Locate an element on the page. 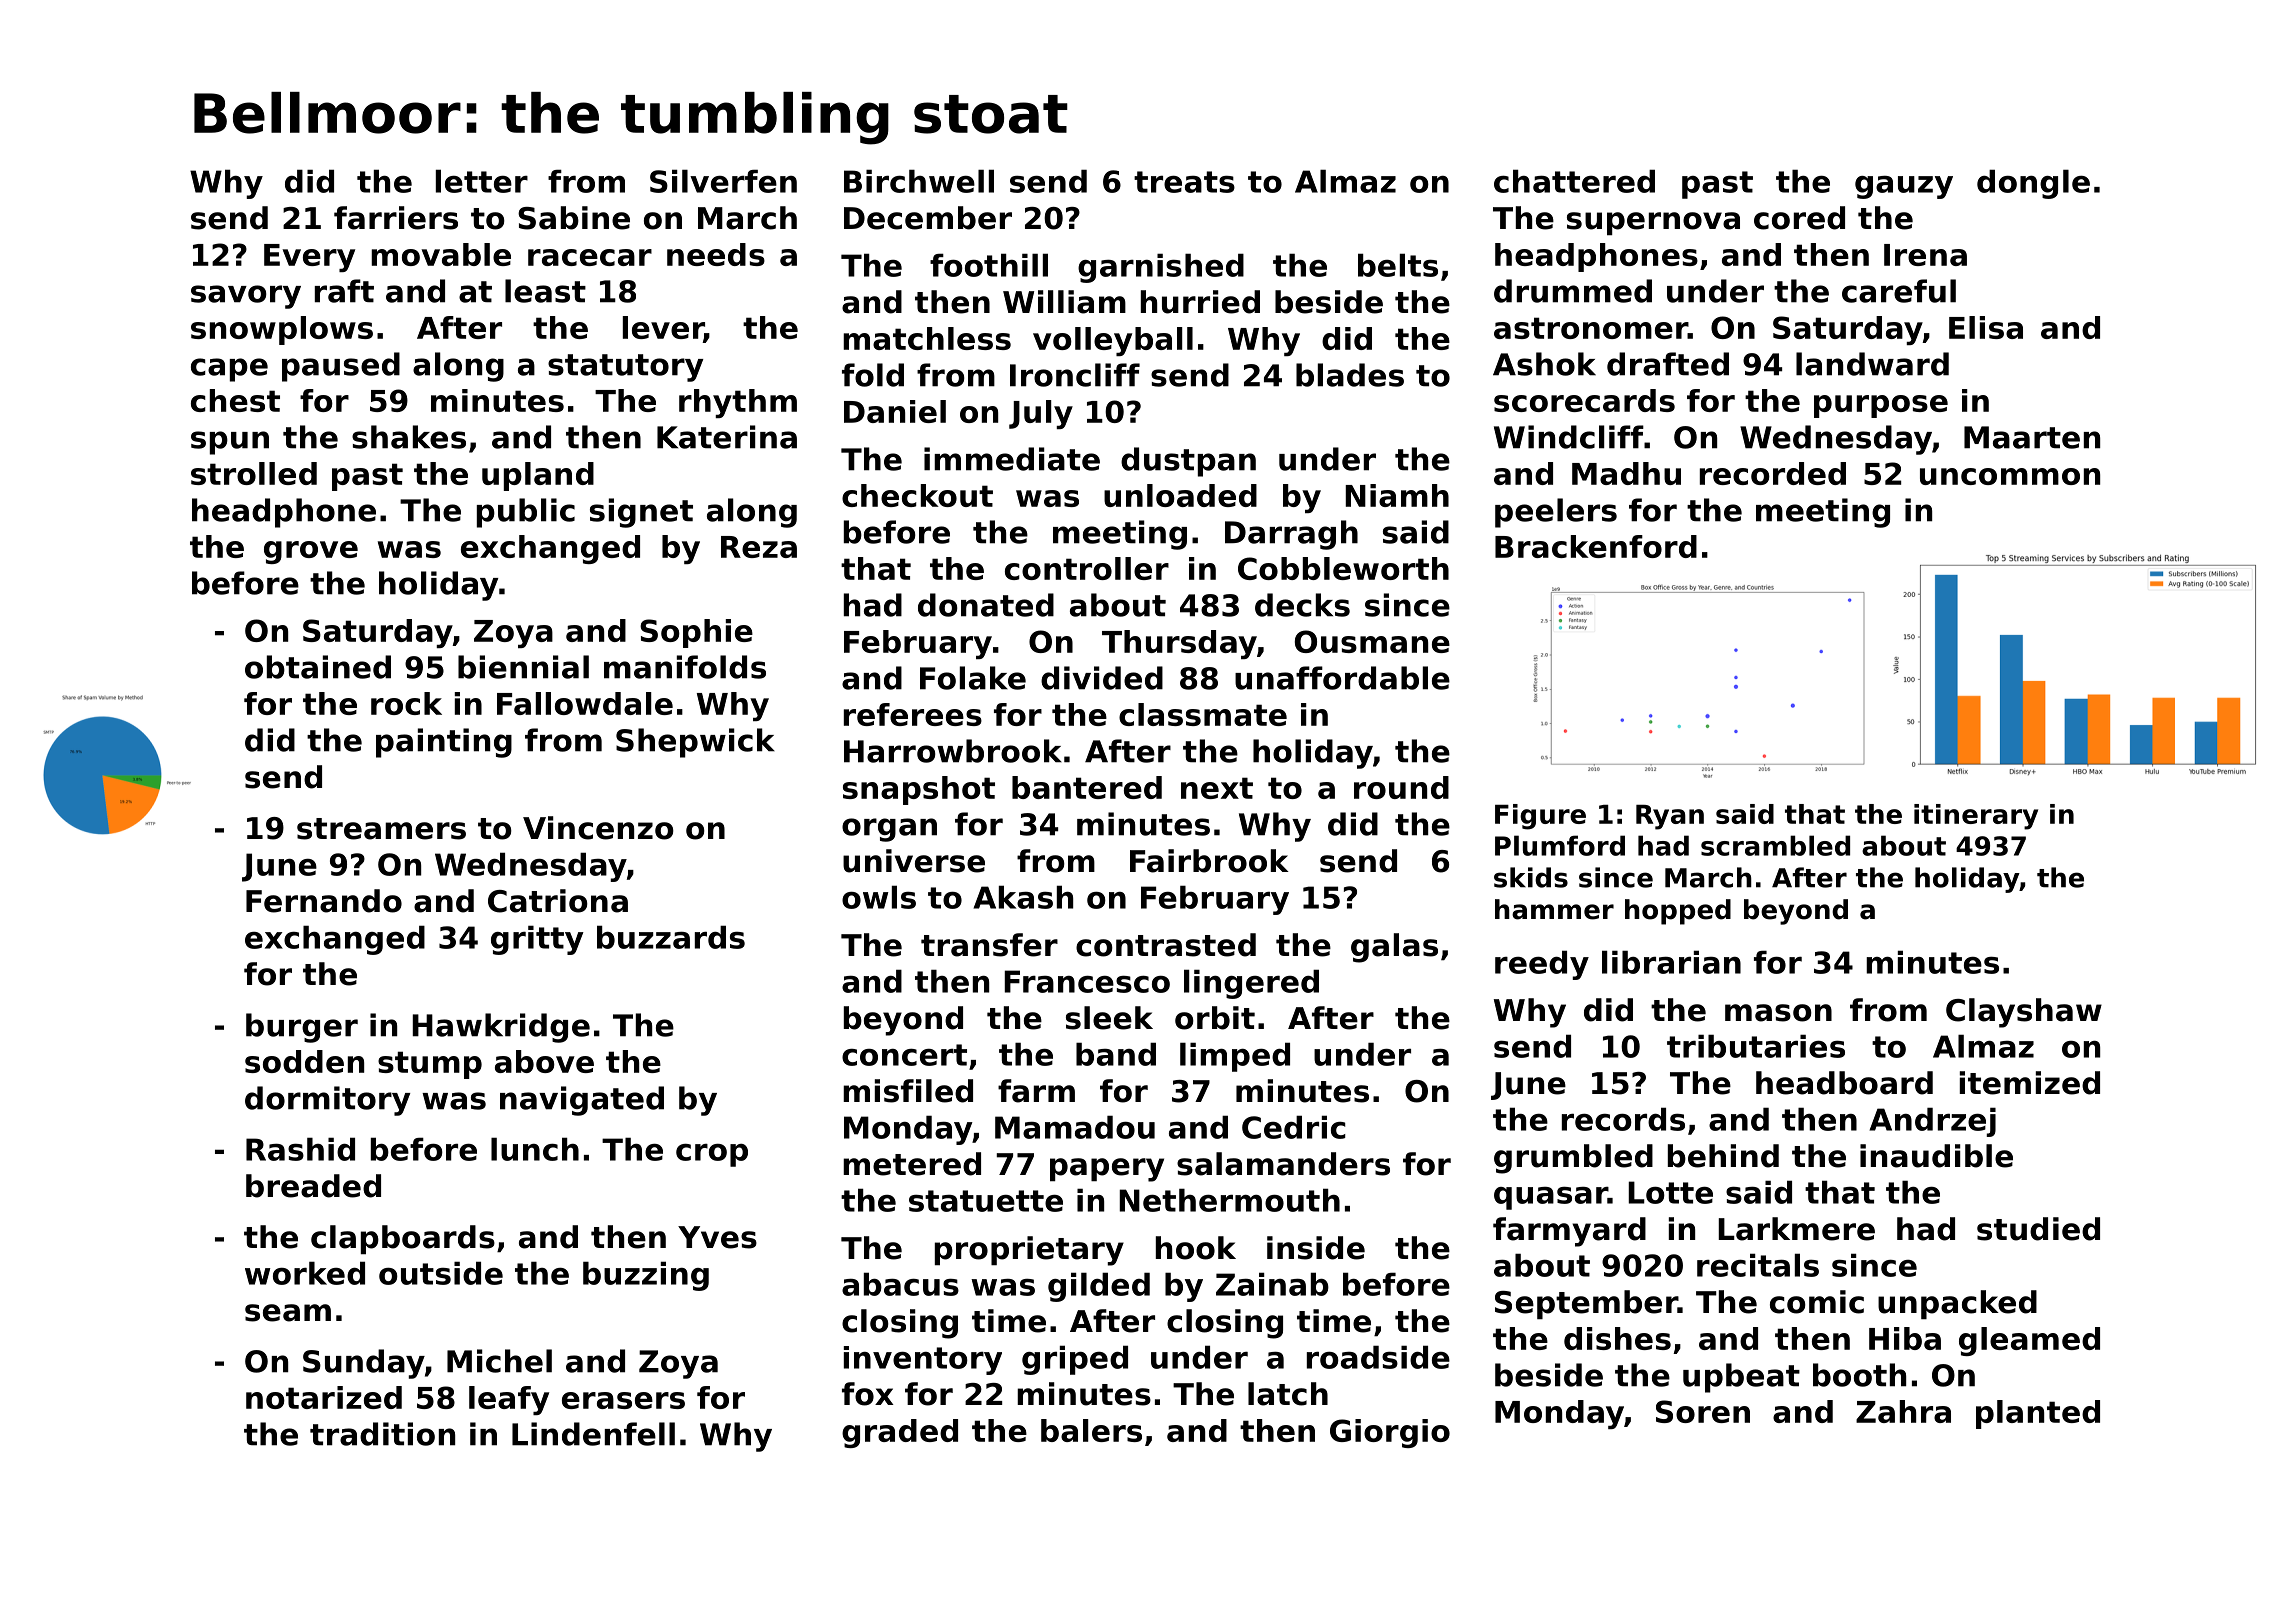 Image resolution: width=2292 pixels, height=1620 pixels. purpose is located at coordinates (1881, 406).
